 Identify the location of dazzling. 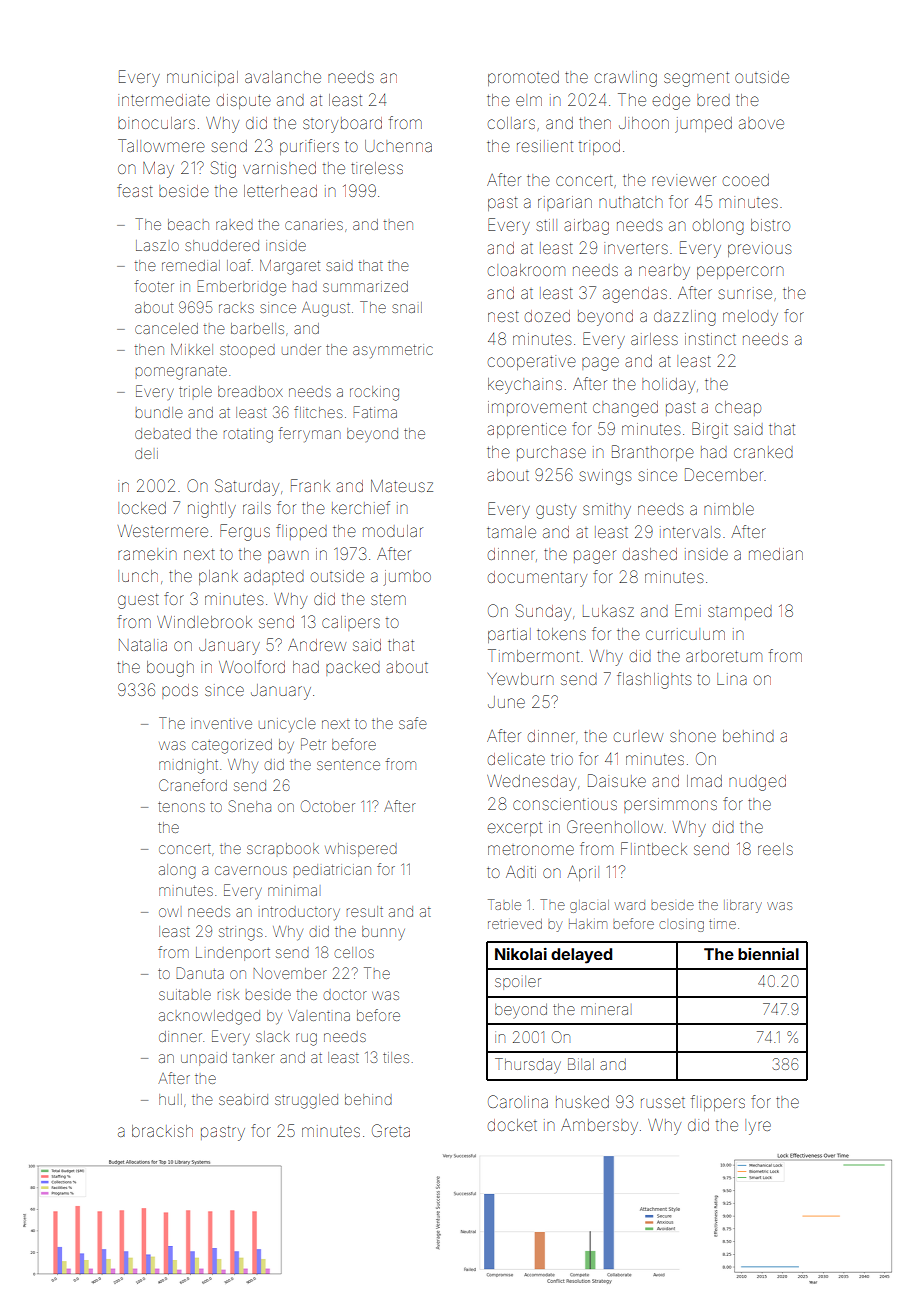
(685, 318).
